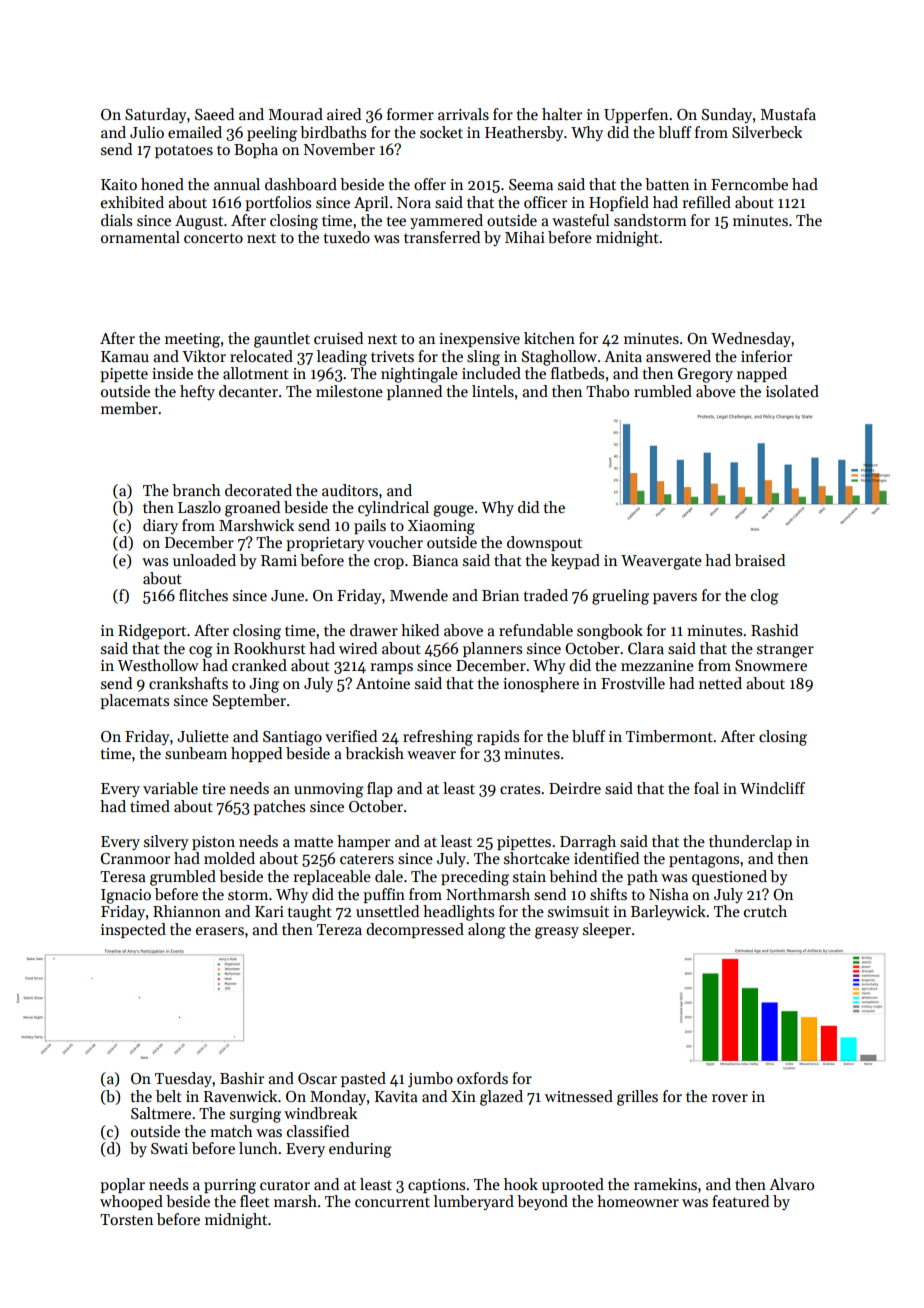 The height and width of the screenshot is (1308, 924). Describe the element at coordinates (619, 203) in the screenshot. I see `Hopfield` at that location.
